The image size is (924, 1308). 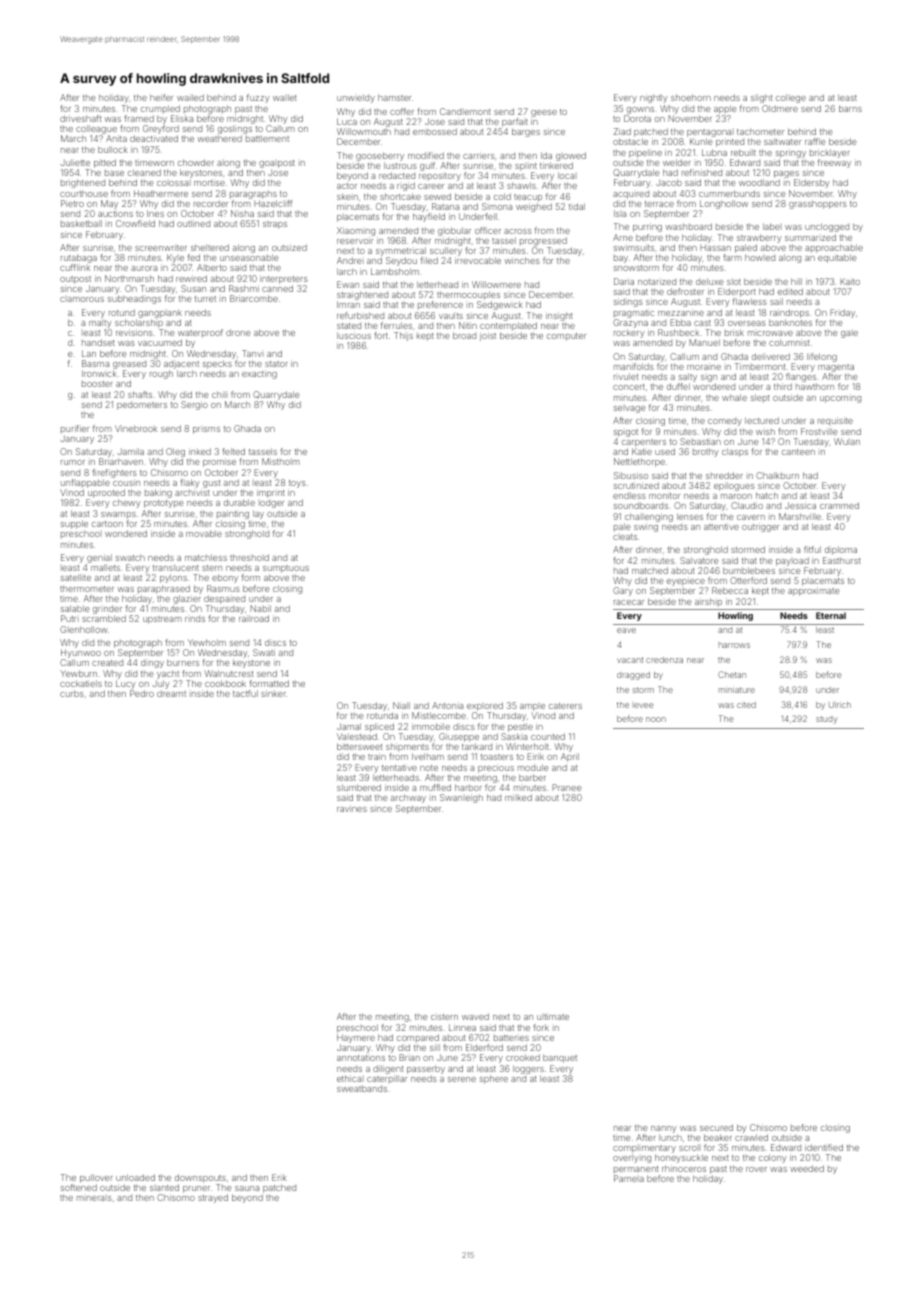 I want to click on May, so click(x=109, y=204).
